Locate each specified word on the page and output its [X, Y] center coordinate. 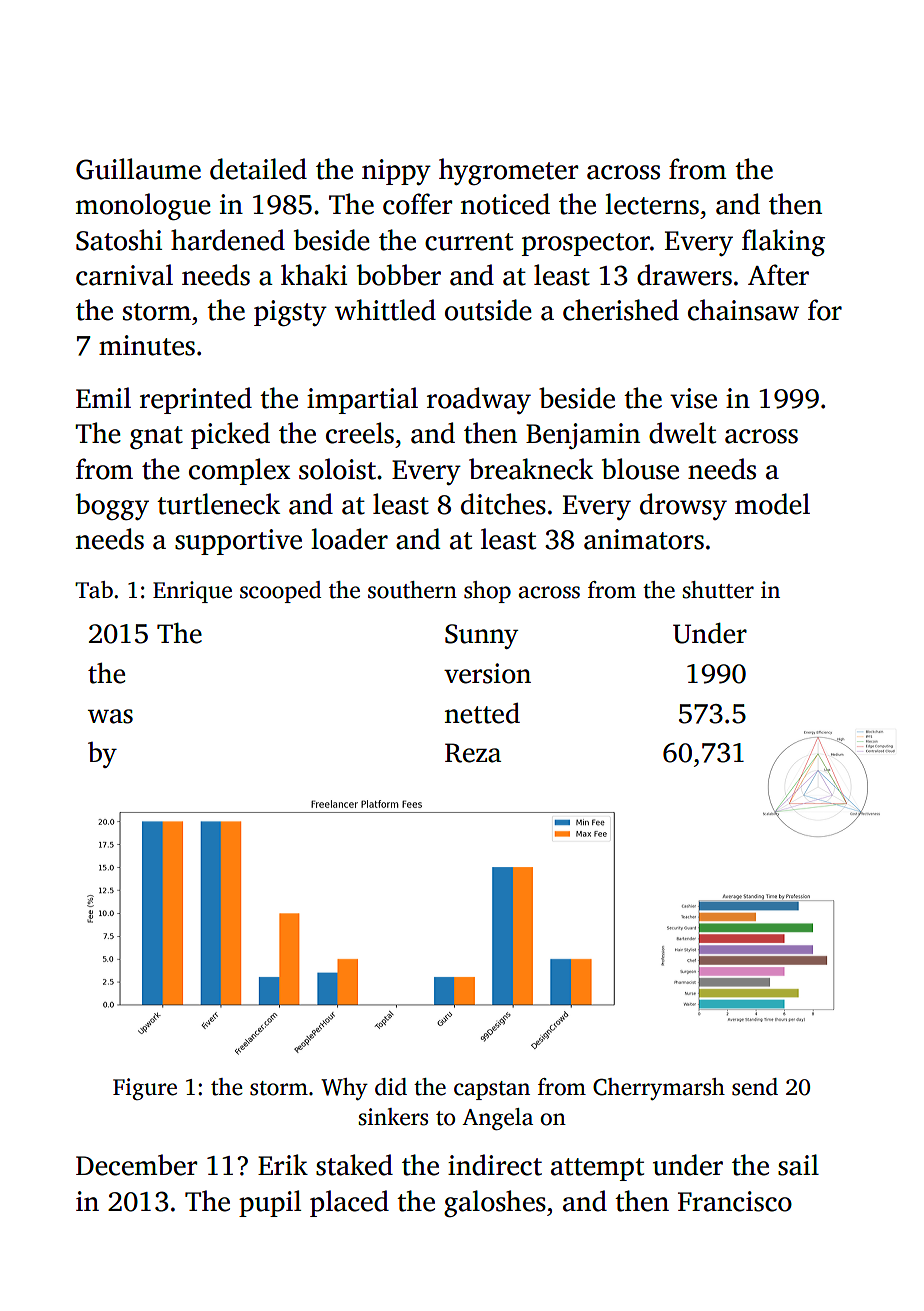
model [772, 504]
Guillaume [138, 169]
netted [482, 713]
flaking [783, 242]
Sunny [482, 636]
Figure [145, 1089]
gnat [156, 437]
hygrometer [508, 171]
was [110, 716]
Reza [473, 753]
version [487, 673]
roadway [479, 400]
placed [349, 1203]
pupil [270, 1203]
